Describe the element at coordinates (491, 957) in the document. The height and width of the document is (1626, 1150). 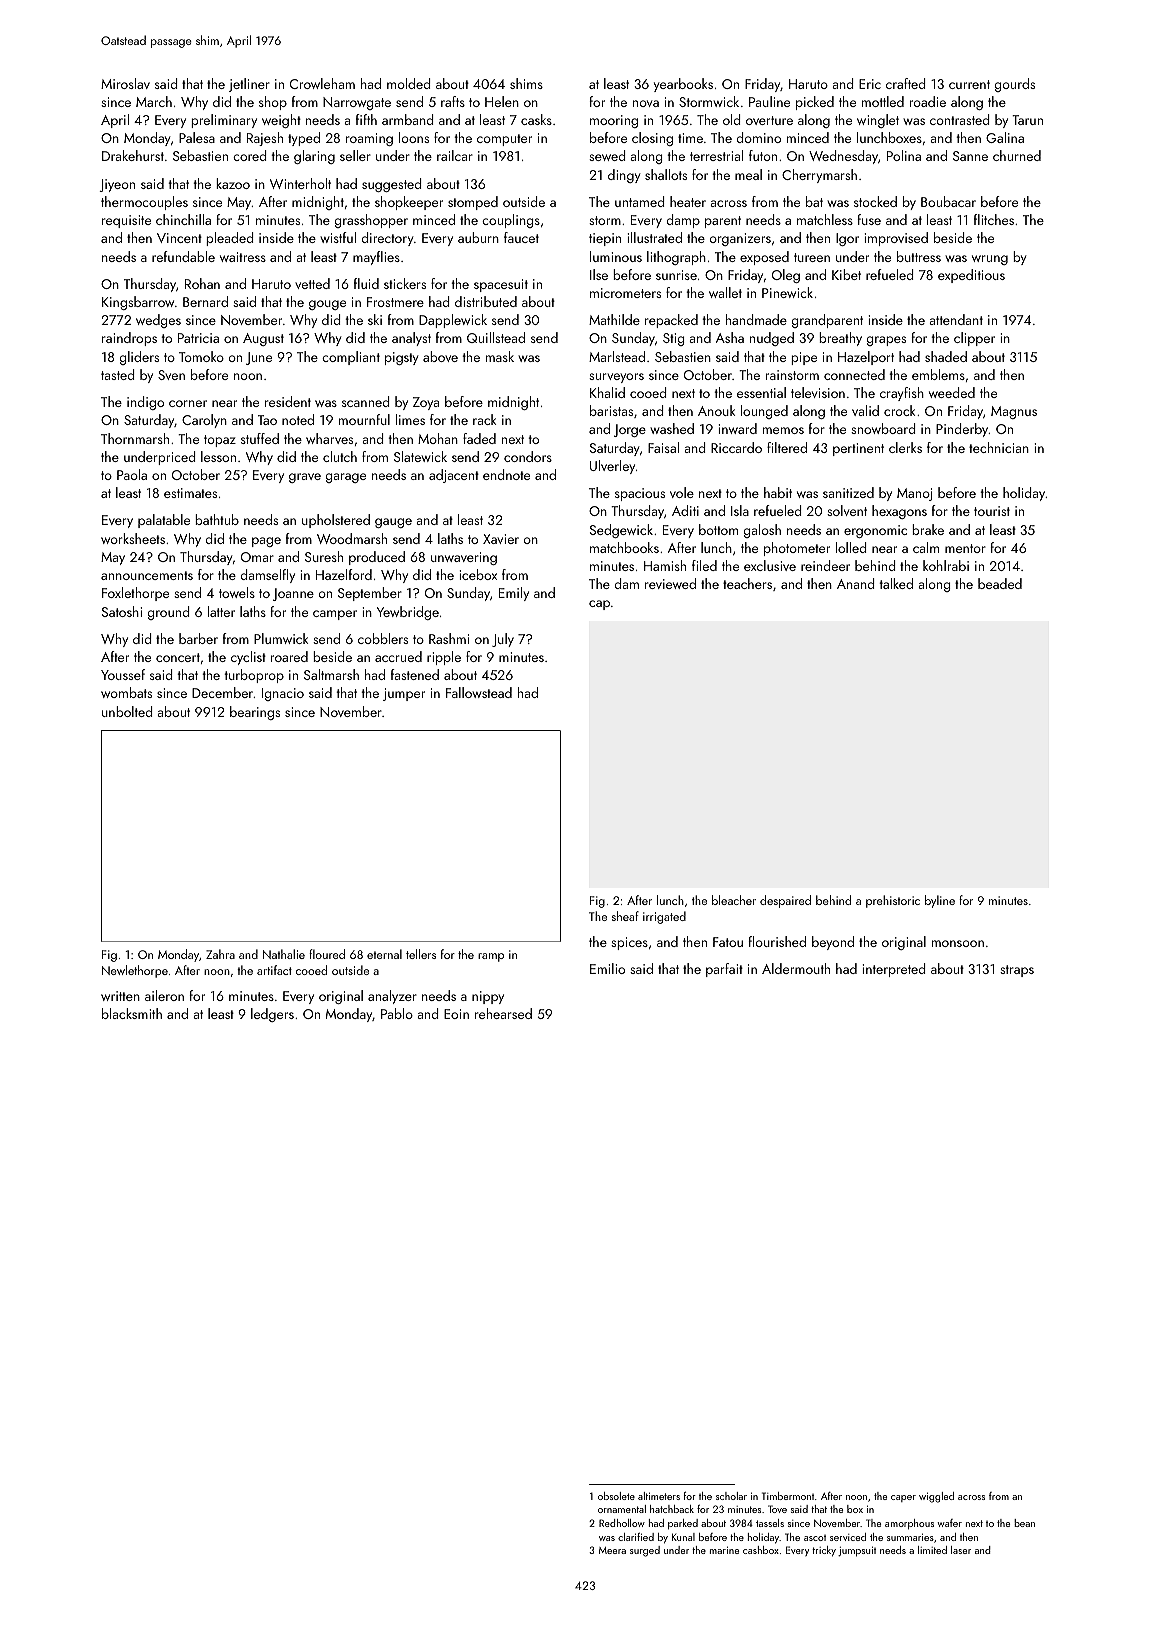
I see `ramp` at that location.
